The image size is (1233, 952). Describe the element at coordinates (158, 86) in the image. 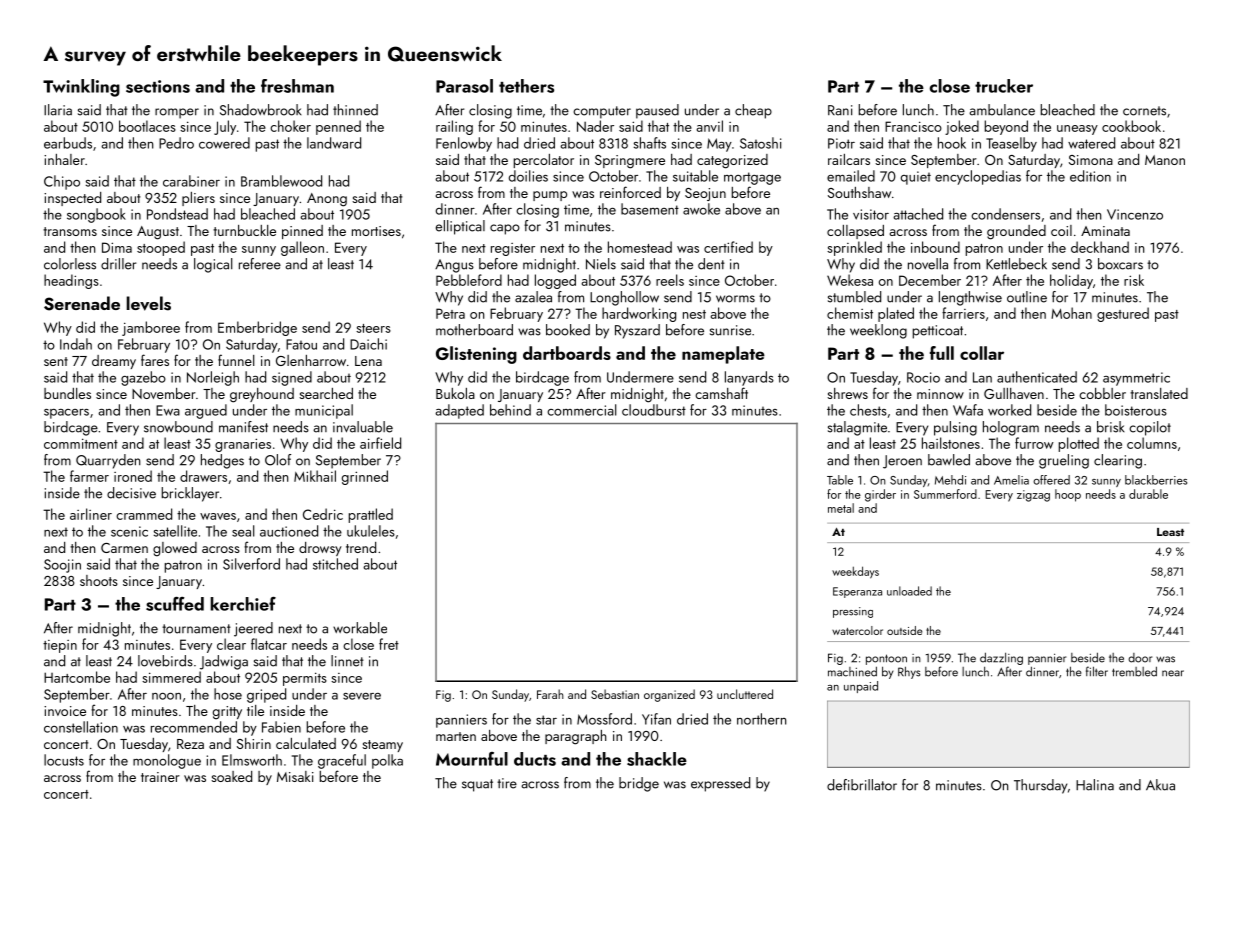

I see `sections` at that location.
